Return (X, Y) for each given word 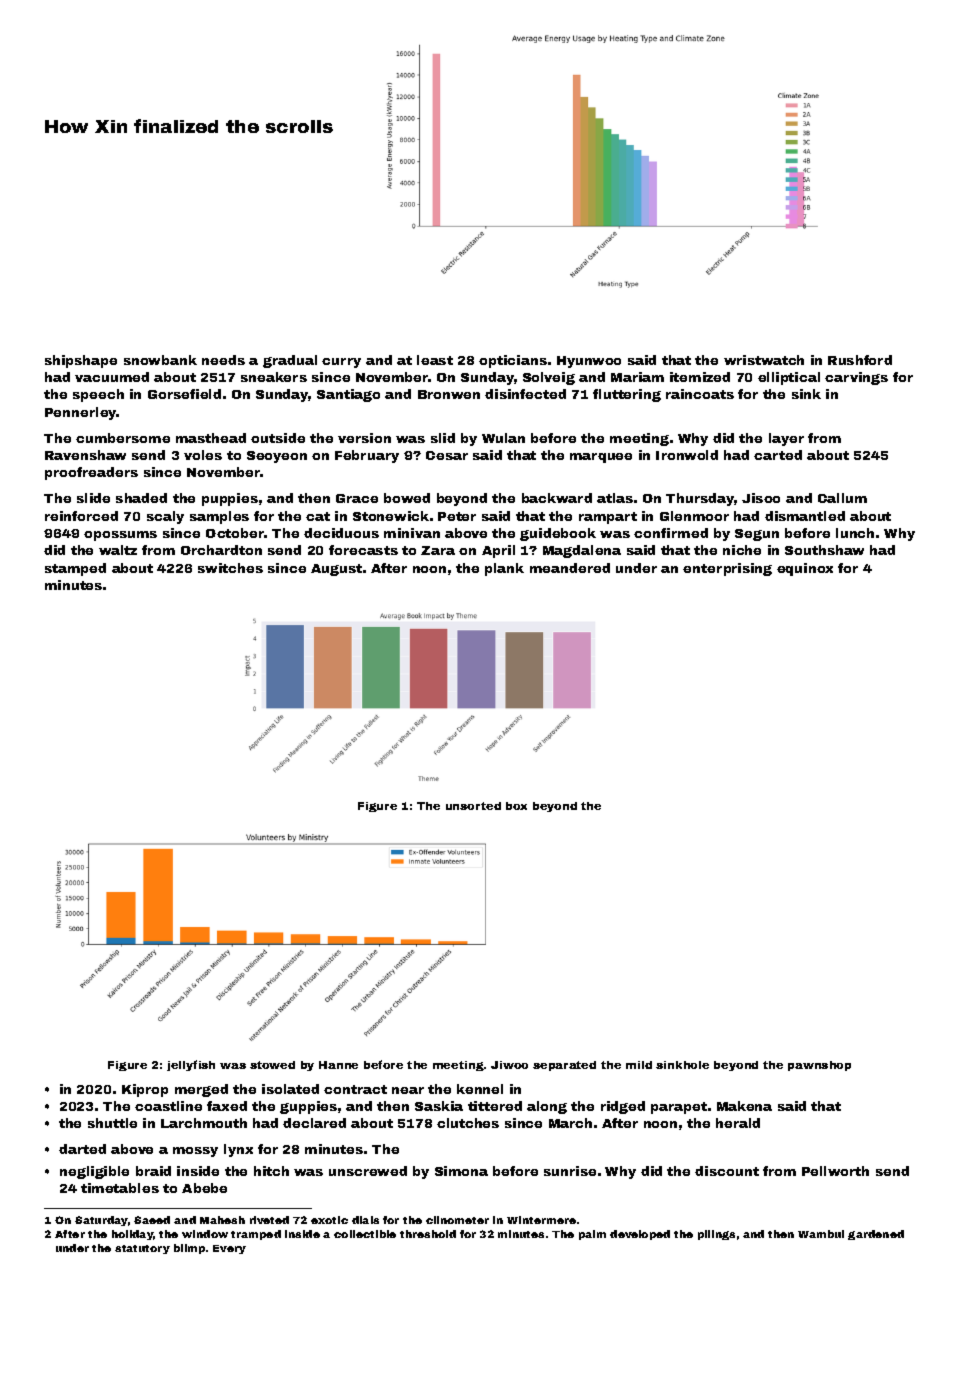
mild (639, 1065)
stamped (75, 569)
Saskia (439, 1106)
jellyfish (191, 1065)
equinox (805, 569)
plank (504, 569)
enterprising (727, 569)
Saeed (152, 1220)
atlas (615, 498)
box (516, 806)
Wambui (821, 1234)
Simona (461, 1171)
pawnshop (819, 1066)
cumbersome (123, 438)
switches (230, 568)
